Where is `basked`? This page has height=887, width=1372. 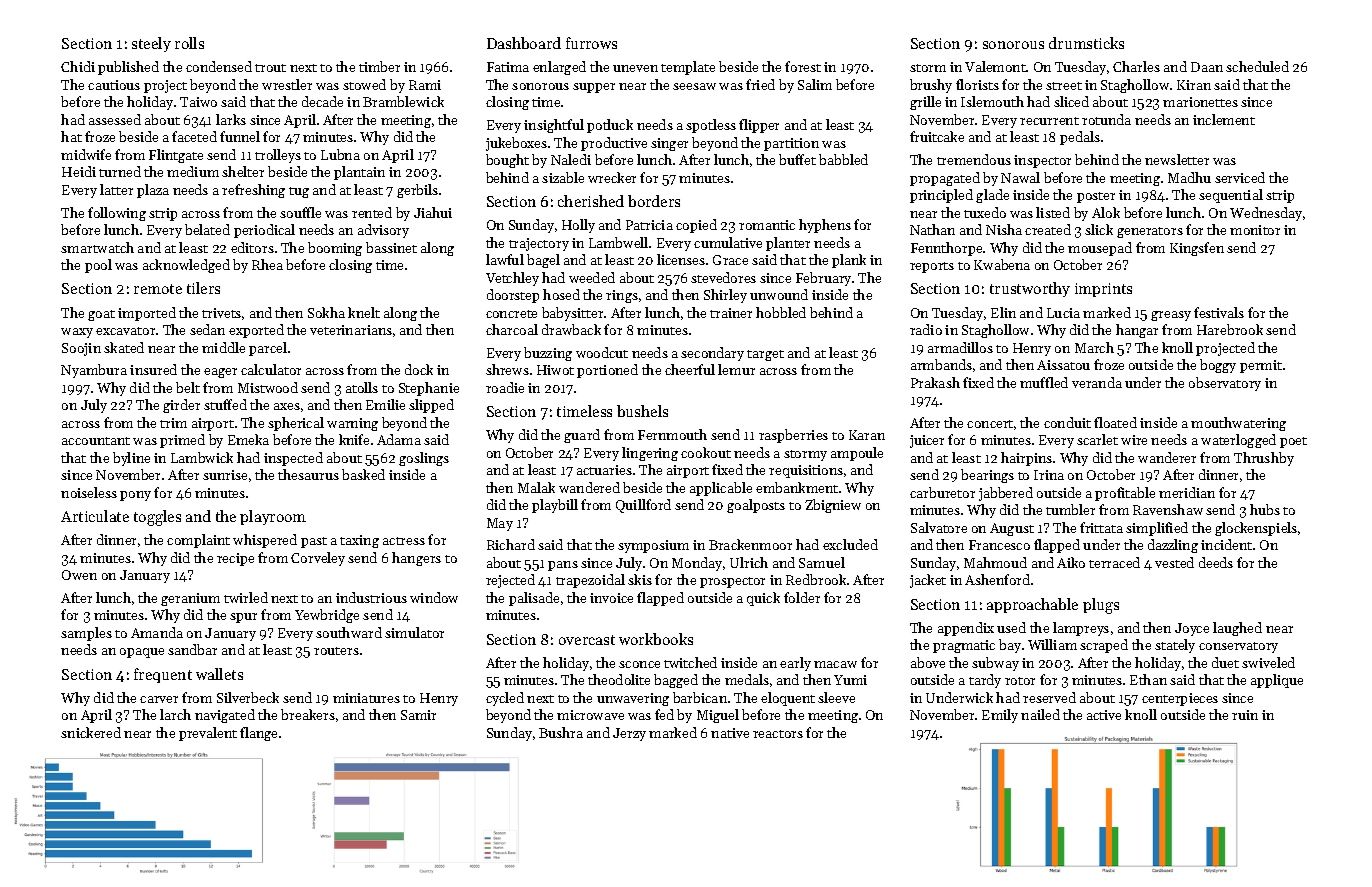
basked is located at coordinates (363, 474).
